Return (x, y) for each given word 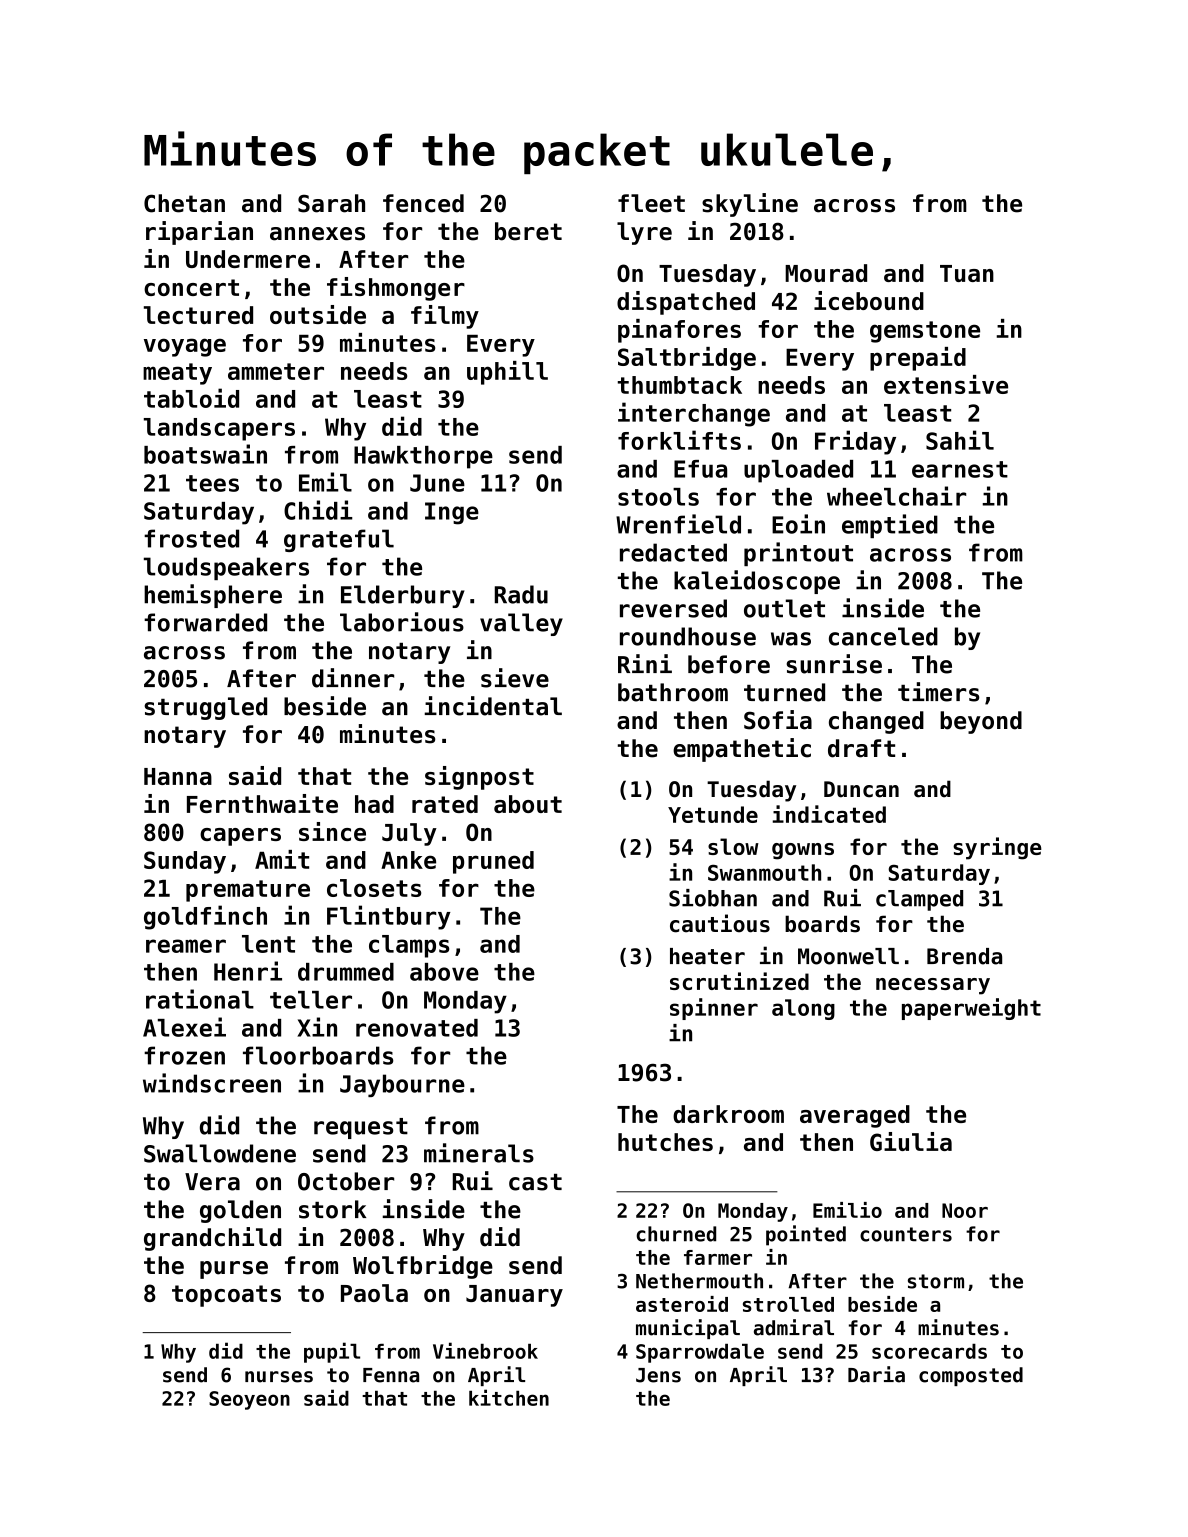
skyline (750, 205)
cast (535, 1182)
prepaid (918, 359)
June (437, 483)
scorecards (929, 1351)
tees (212, 483)
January (514, 1296)
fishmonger (396, 289)
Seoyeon (249, 1400)
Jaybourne (402, 1085)
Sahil (960, 440)
